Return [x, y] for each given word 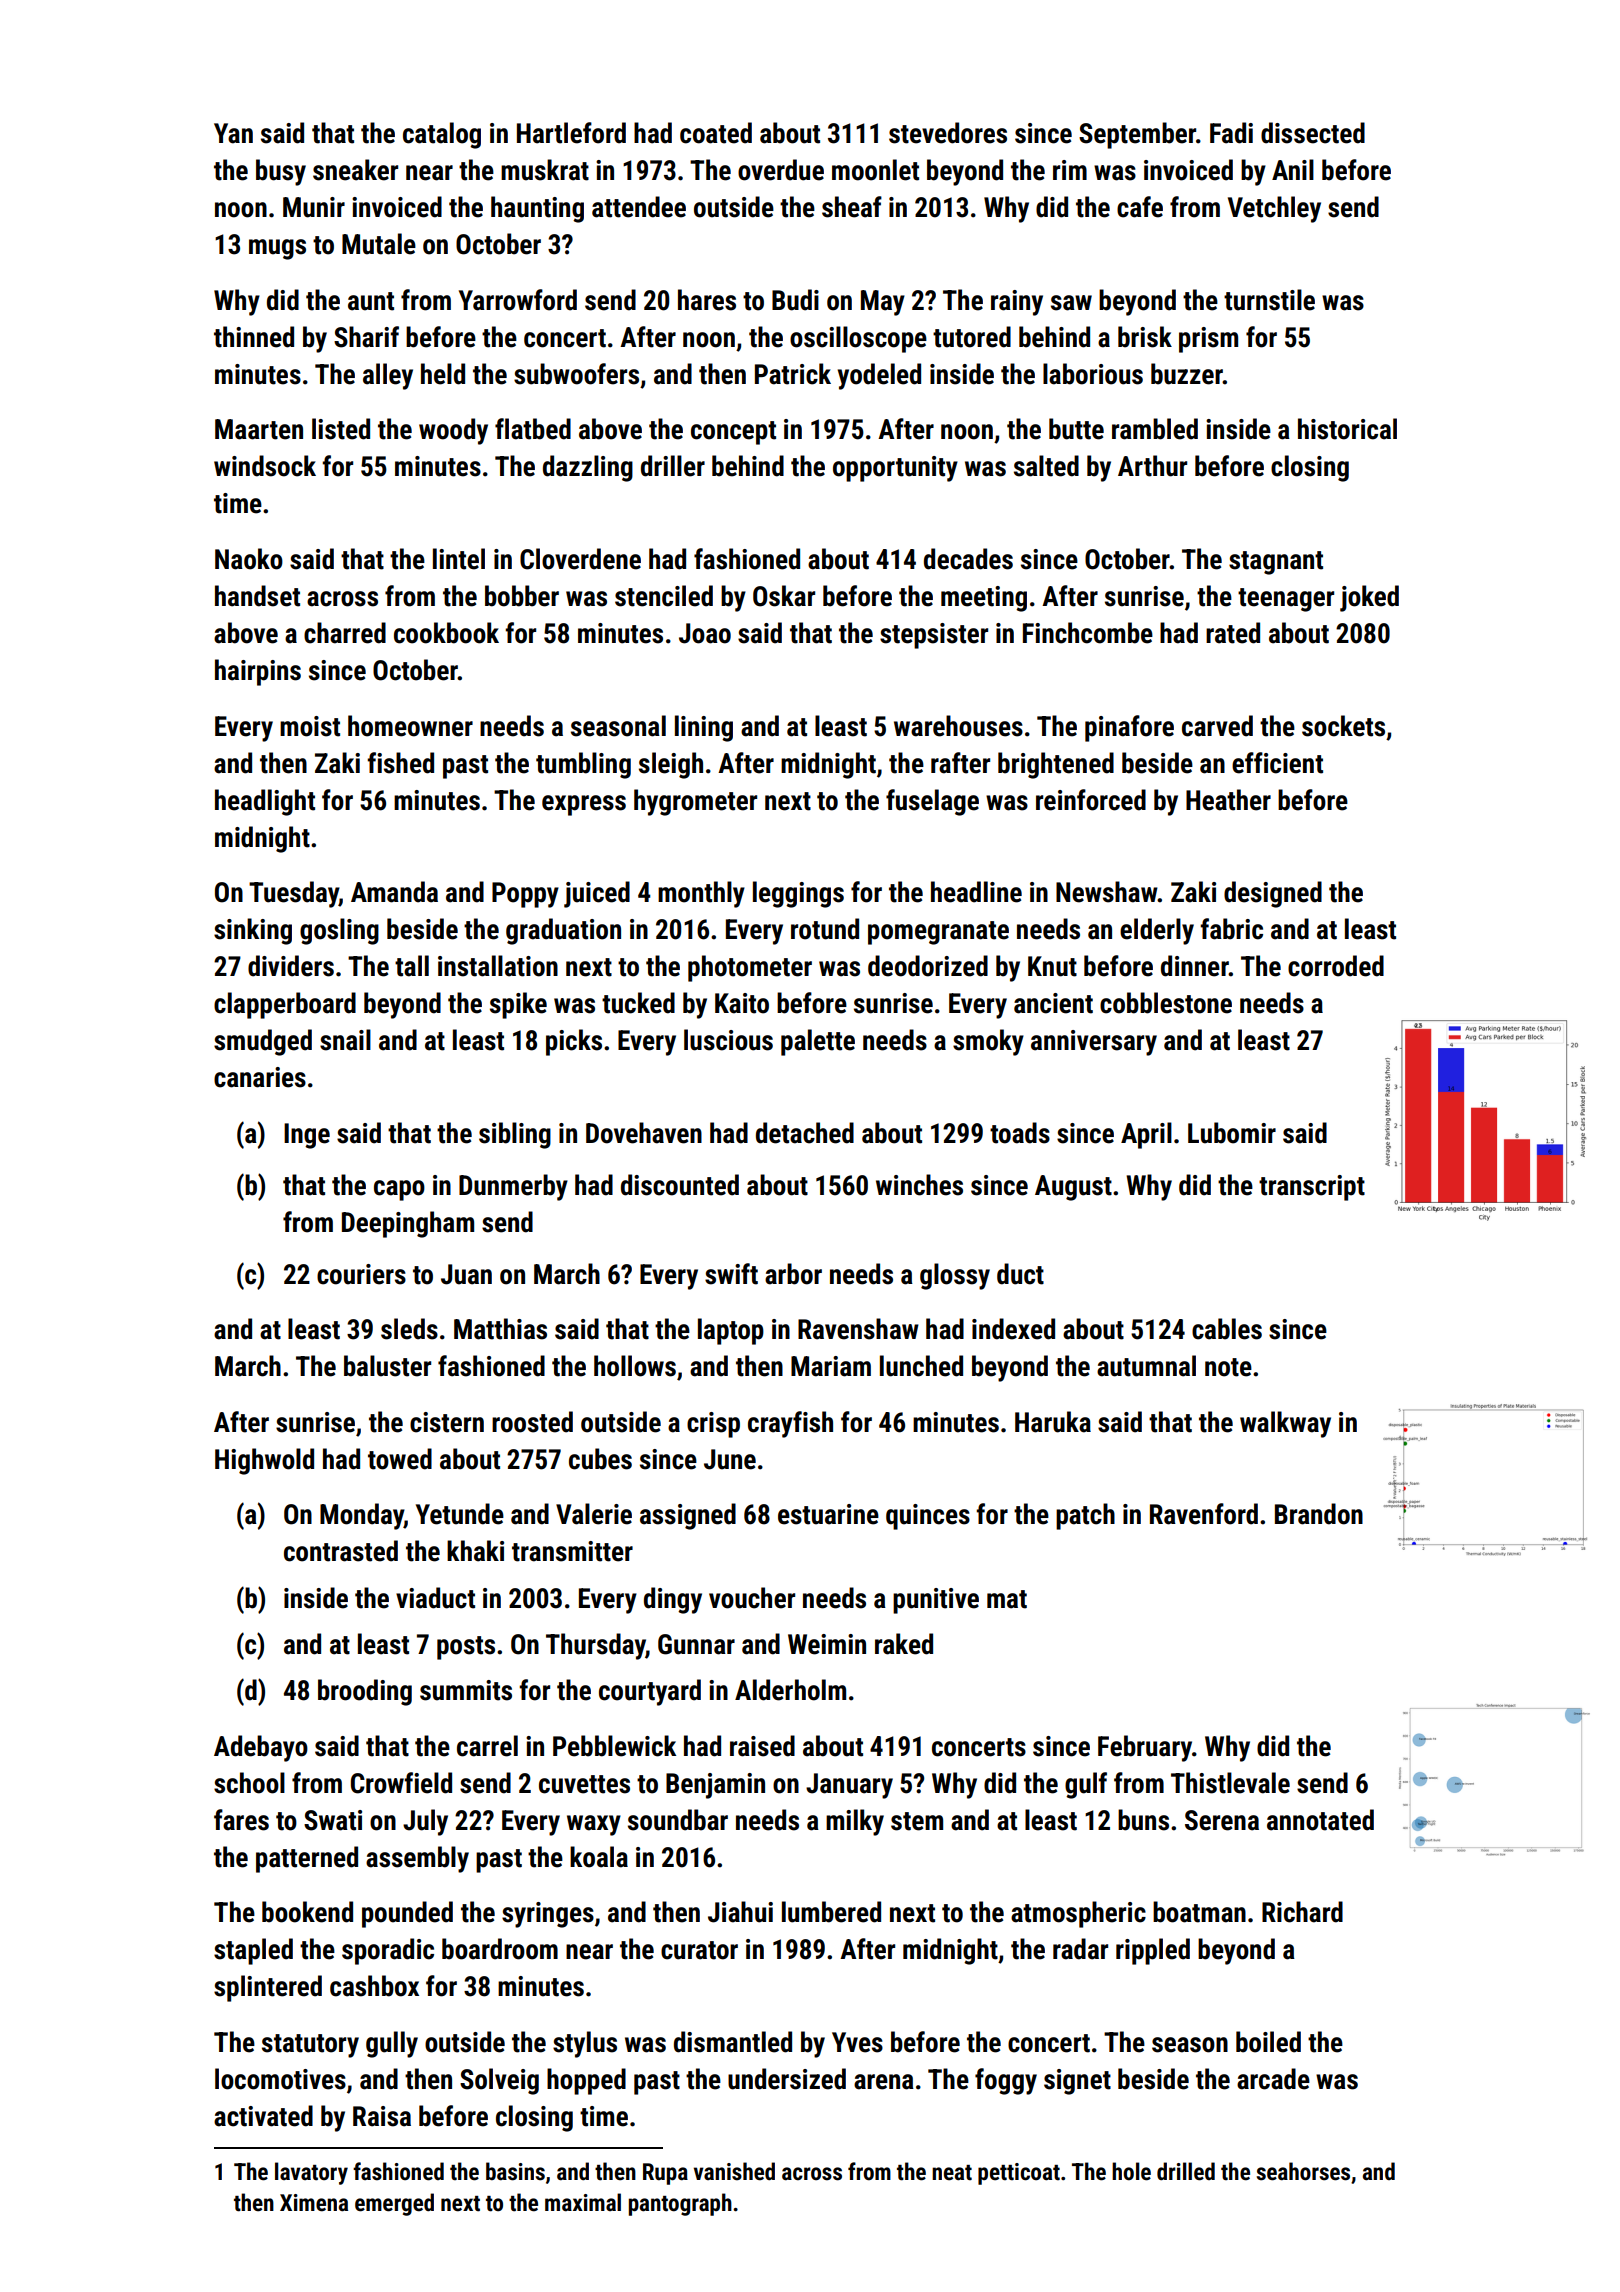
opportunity [895, 469]
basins [515, 2171]
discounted [680, 1185]
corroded [1336, 966]
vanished [734, 2171]
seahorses [1303, 2171]
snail [345, 1040]
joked [1369, 598]
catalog [442, 135]
